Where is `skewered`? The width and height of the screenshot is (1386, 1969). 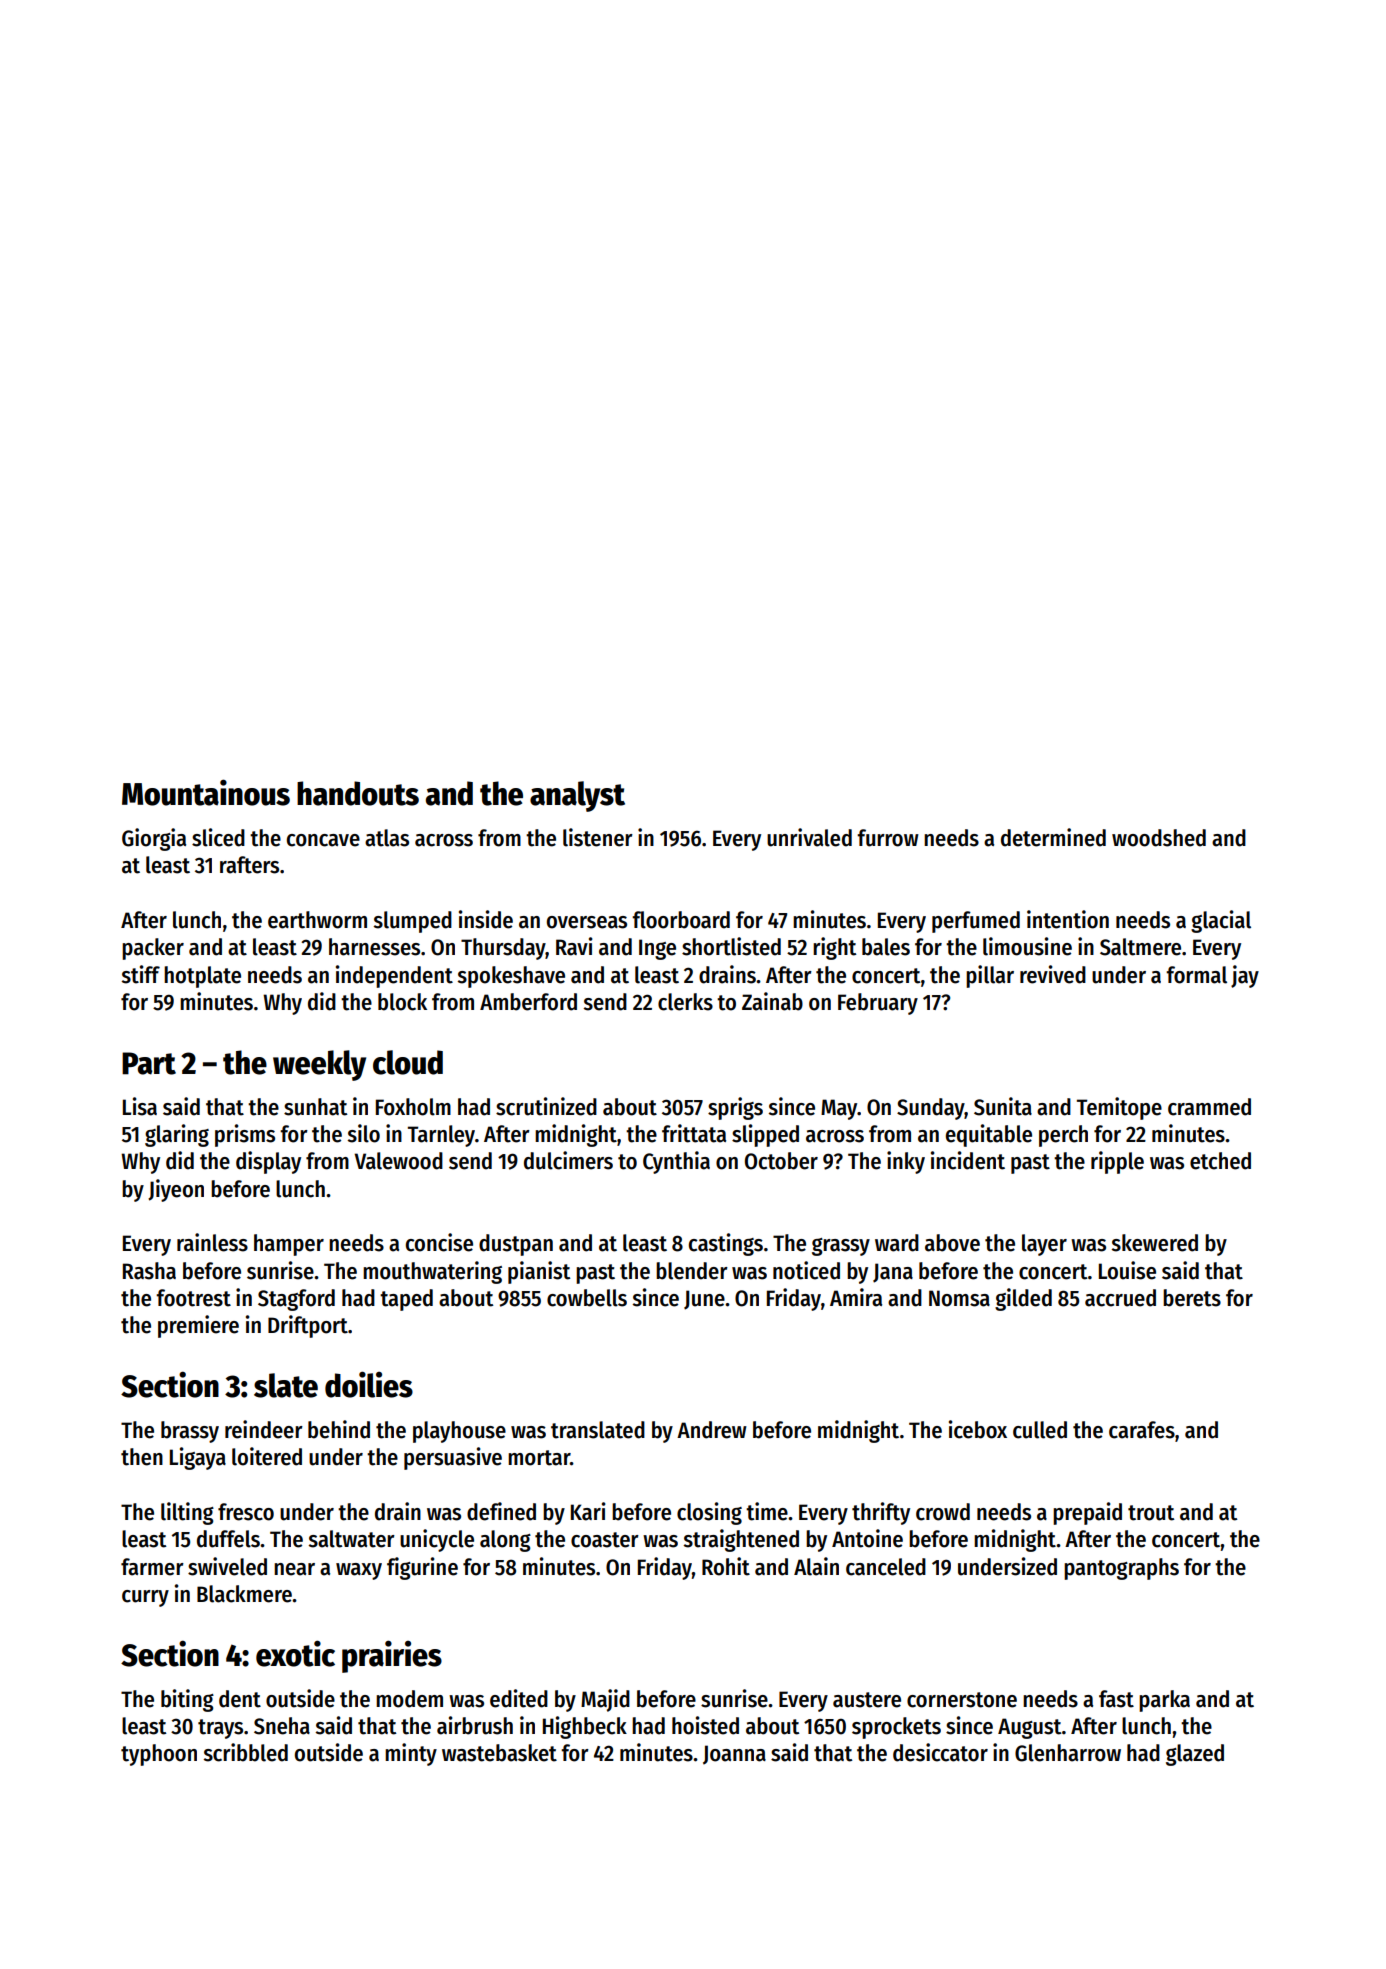 skewered is located at coordinates (1154, 1243).
